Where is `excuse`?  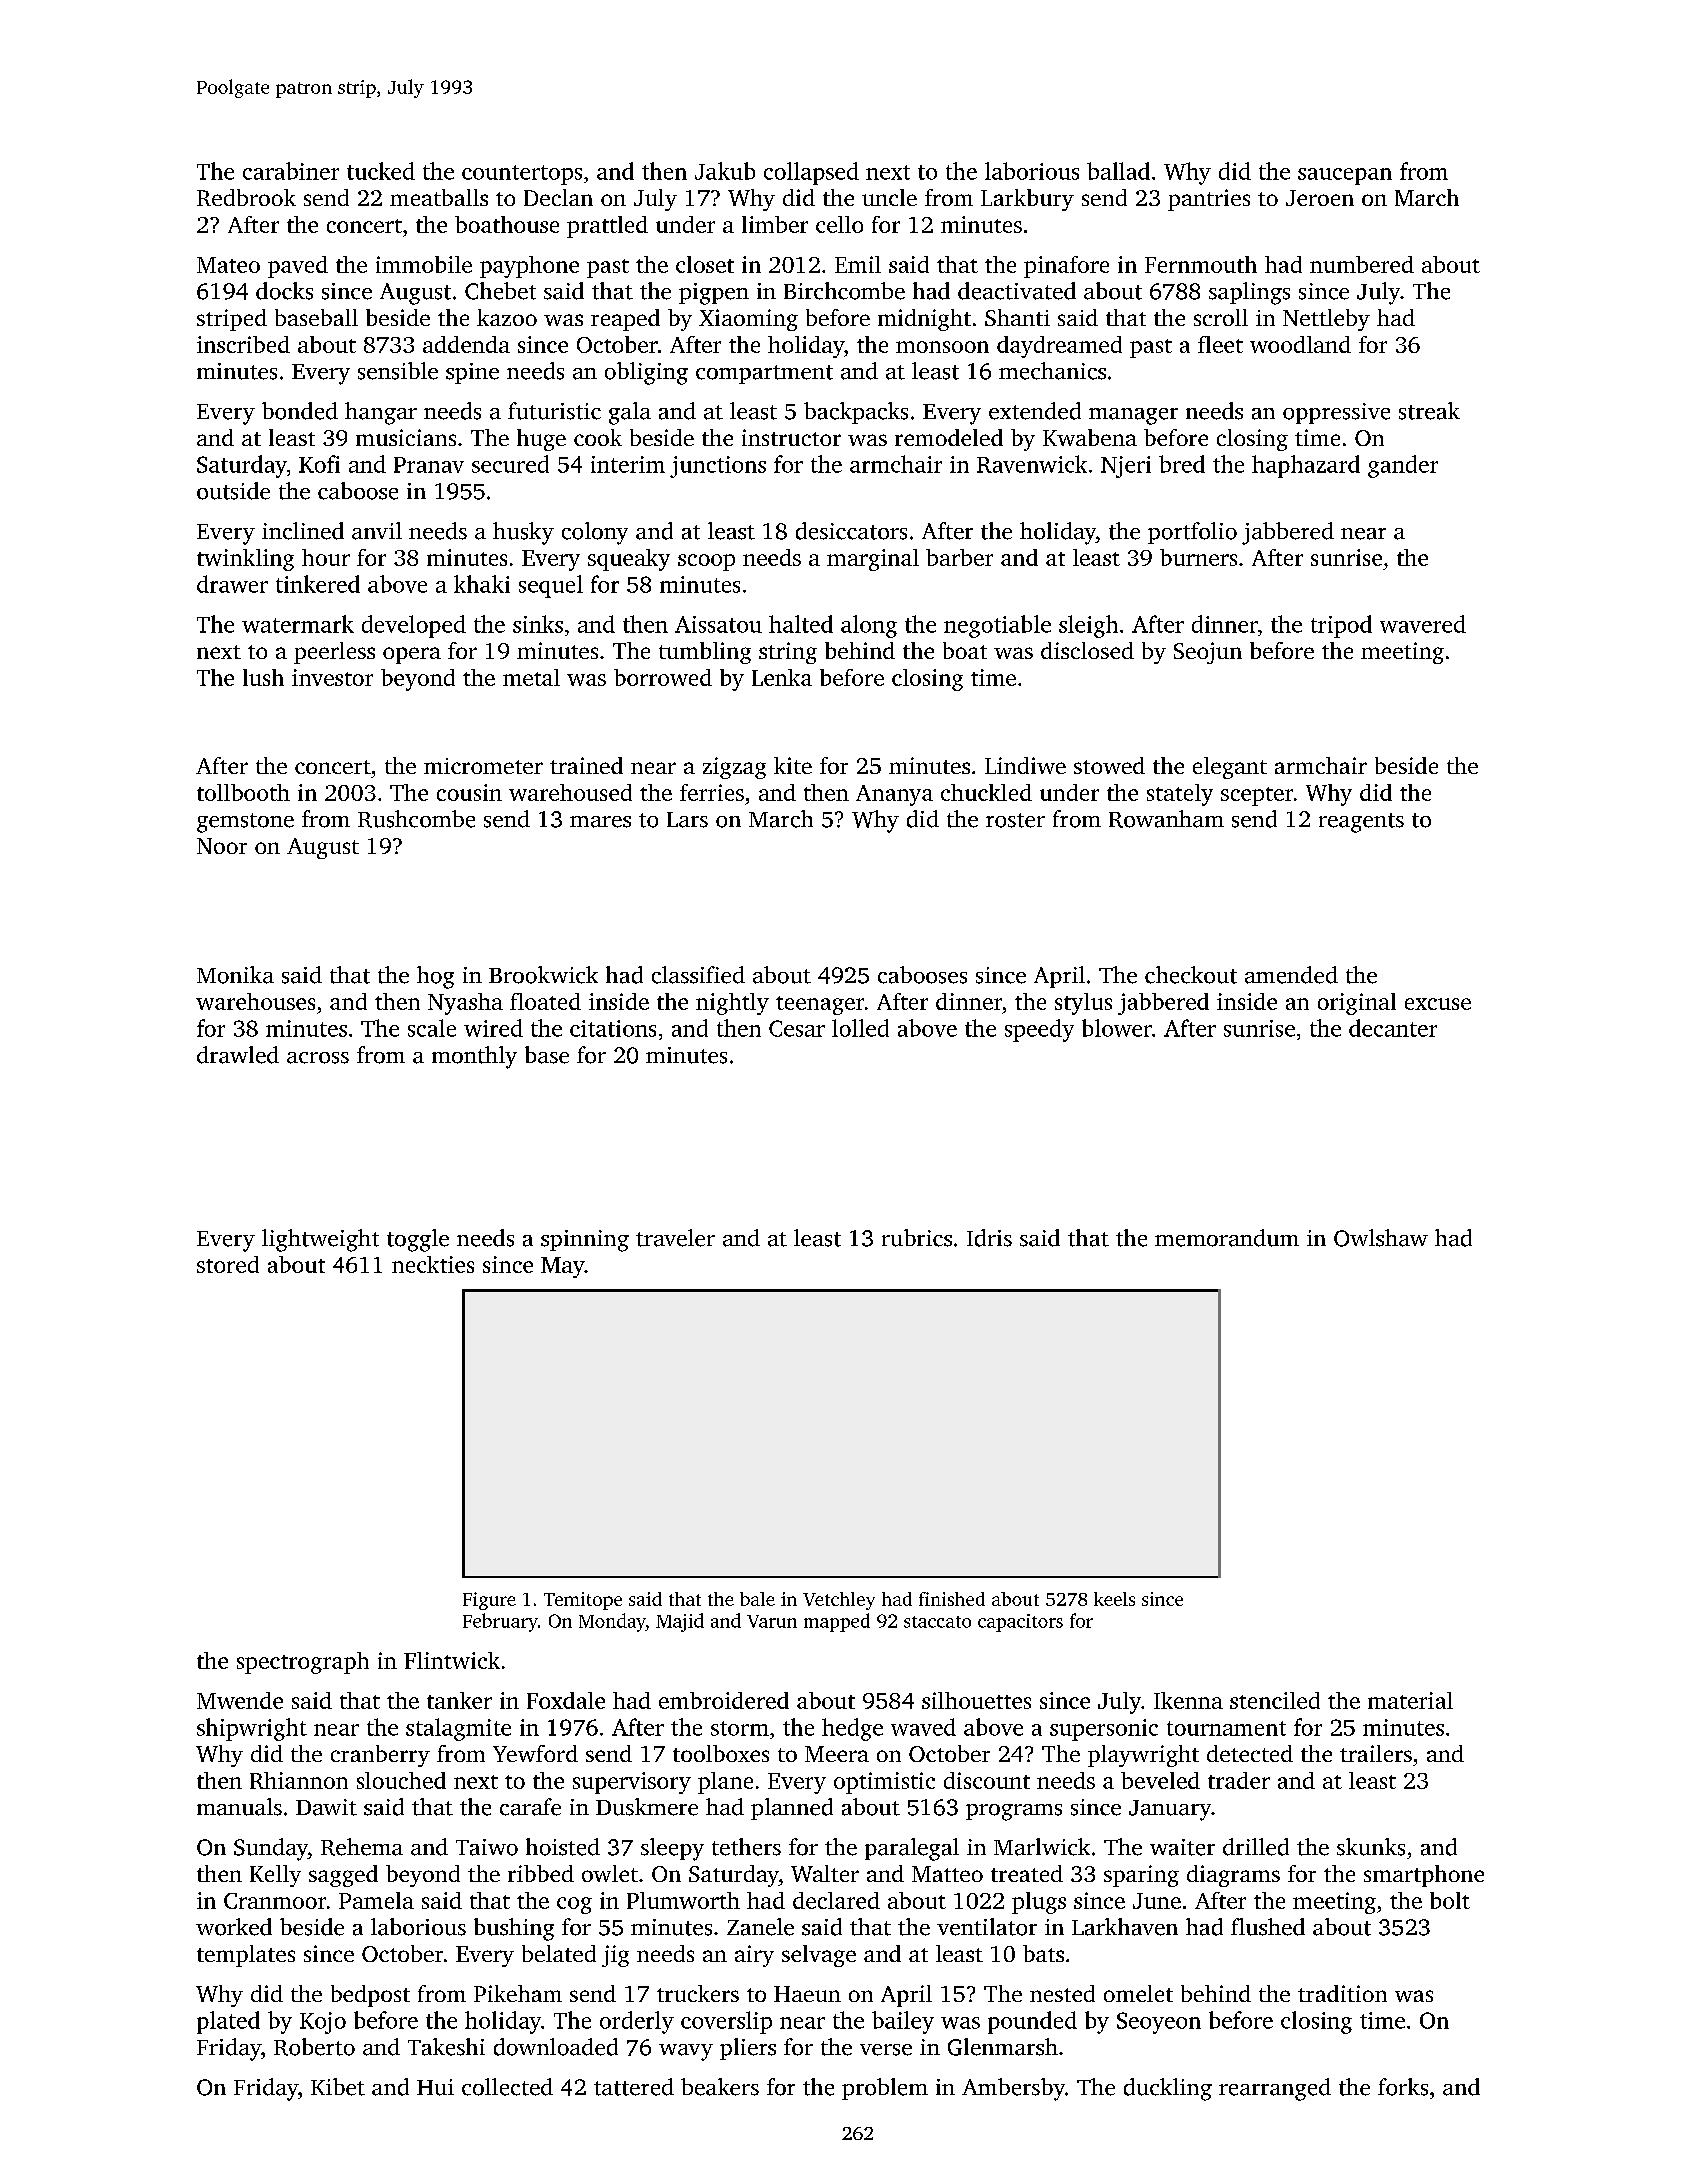 excuse is located at coordinates (1438, 1004).
